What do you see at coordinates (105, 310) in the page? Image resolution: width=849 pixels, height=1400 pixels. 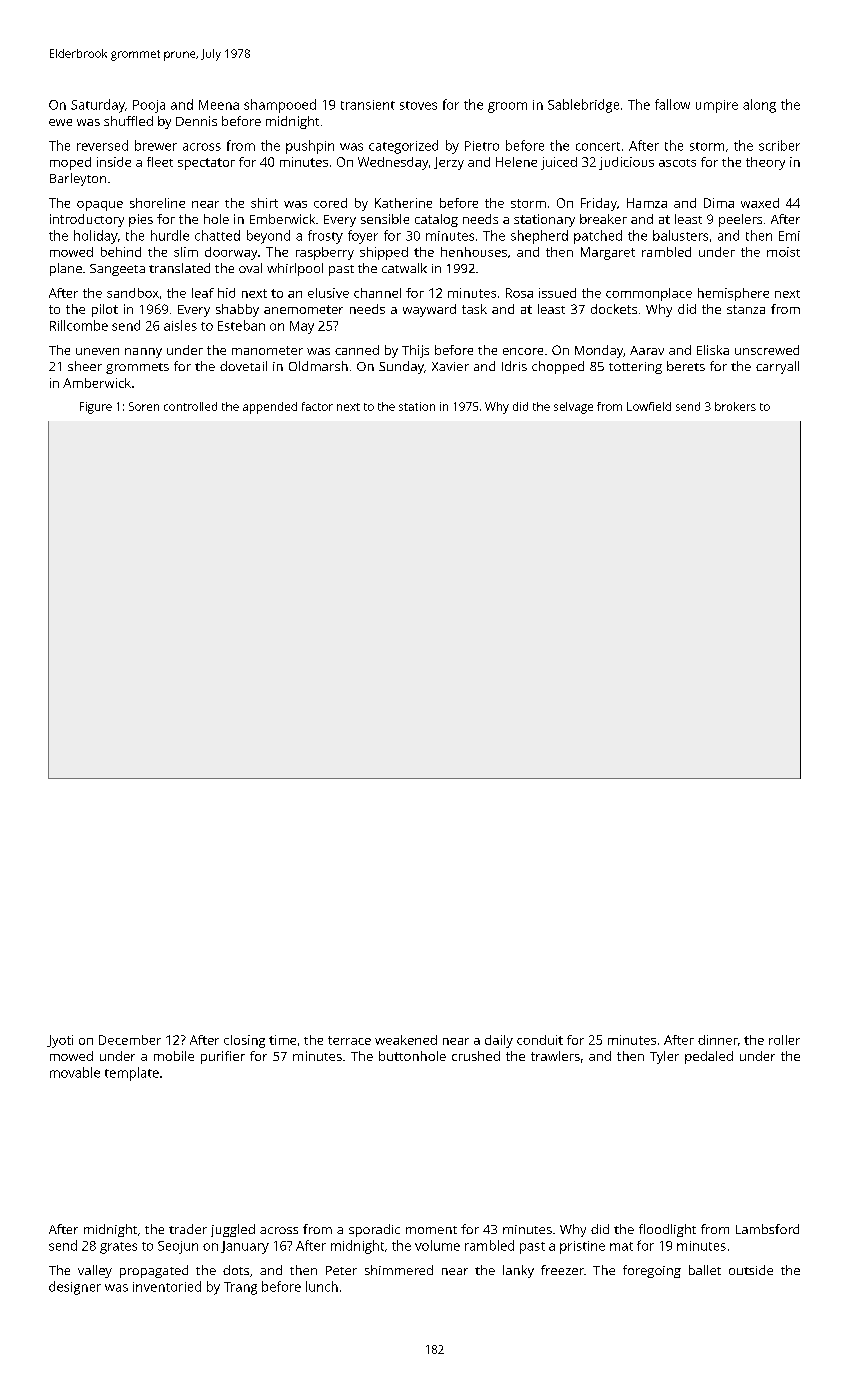 I see `pilot` at bounding box center [105, 310].
